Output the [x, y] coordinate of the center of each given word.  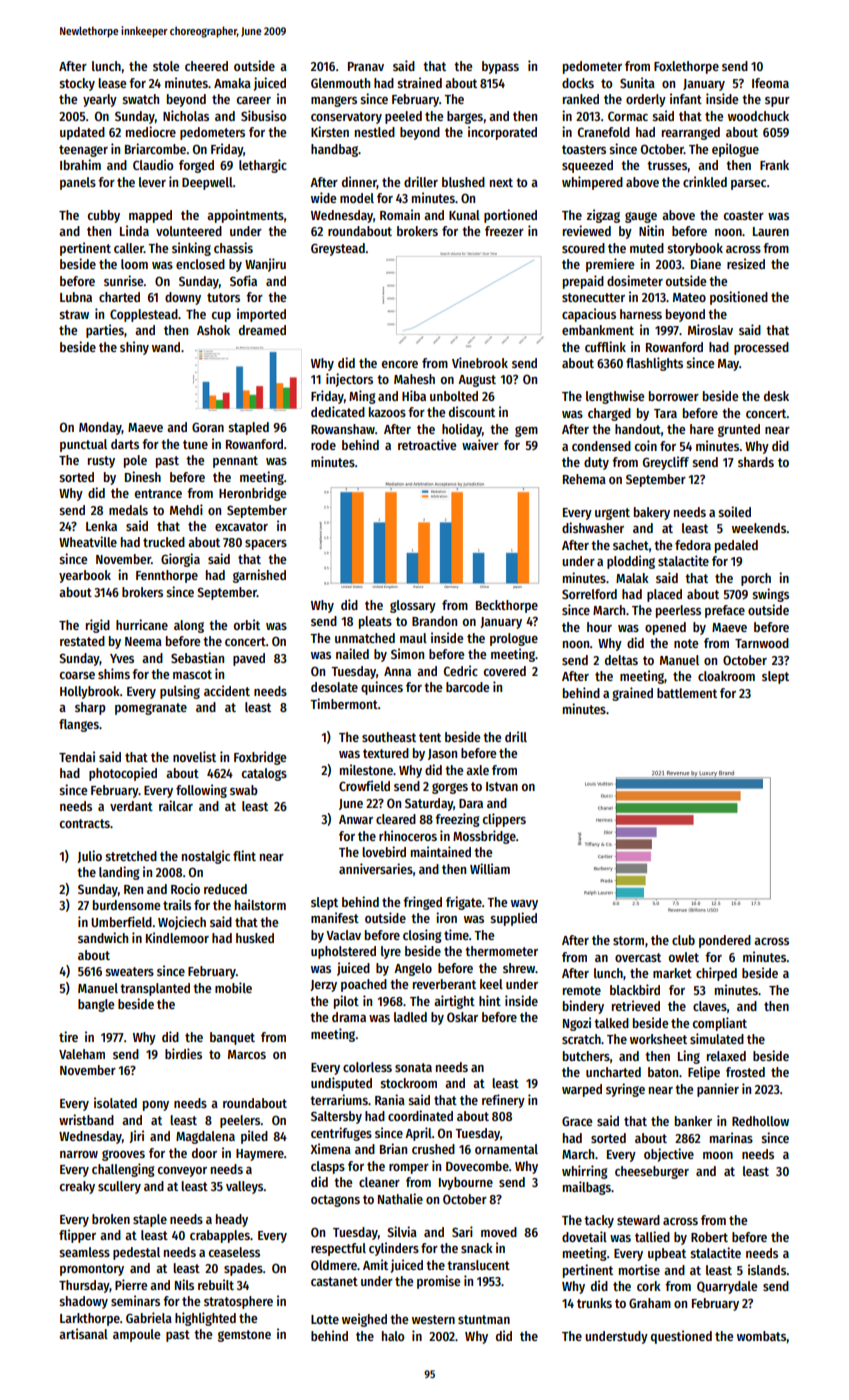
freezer [504, 231]
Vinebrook [480, 362]
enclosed [200, 264]
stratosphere [238, 1302]
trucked [164, 542]
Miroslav [710, 329]
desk [776, 396]
